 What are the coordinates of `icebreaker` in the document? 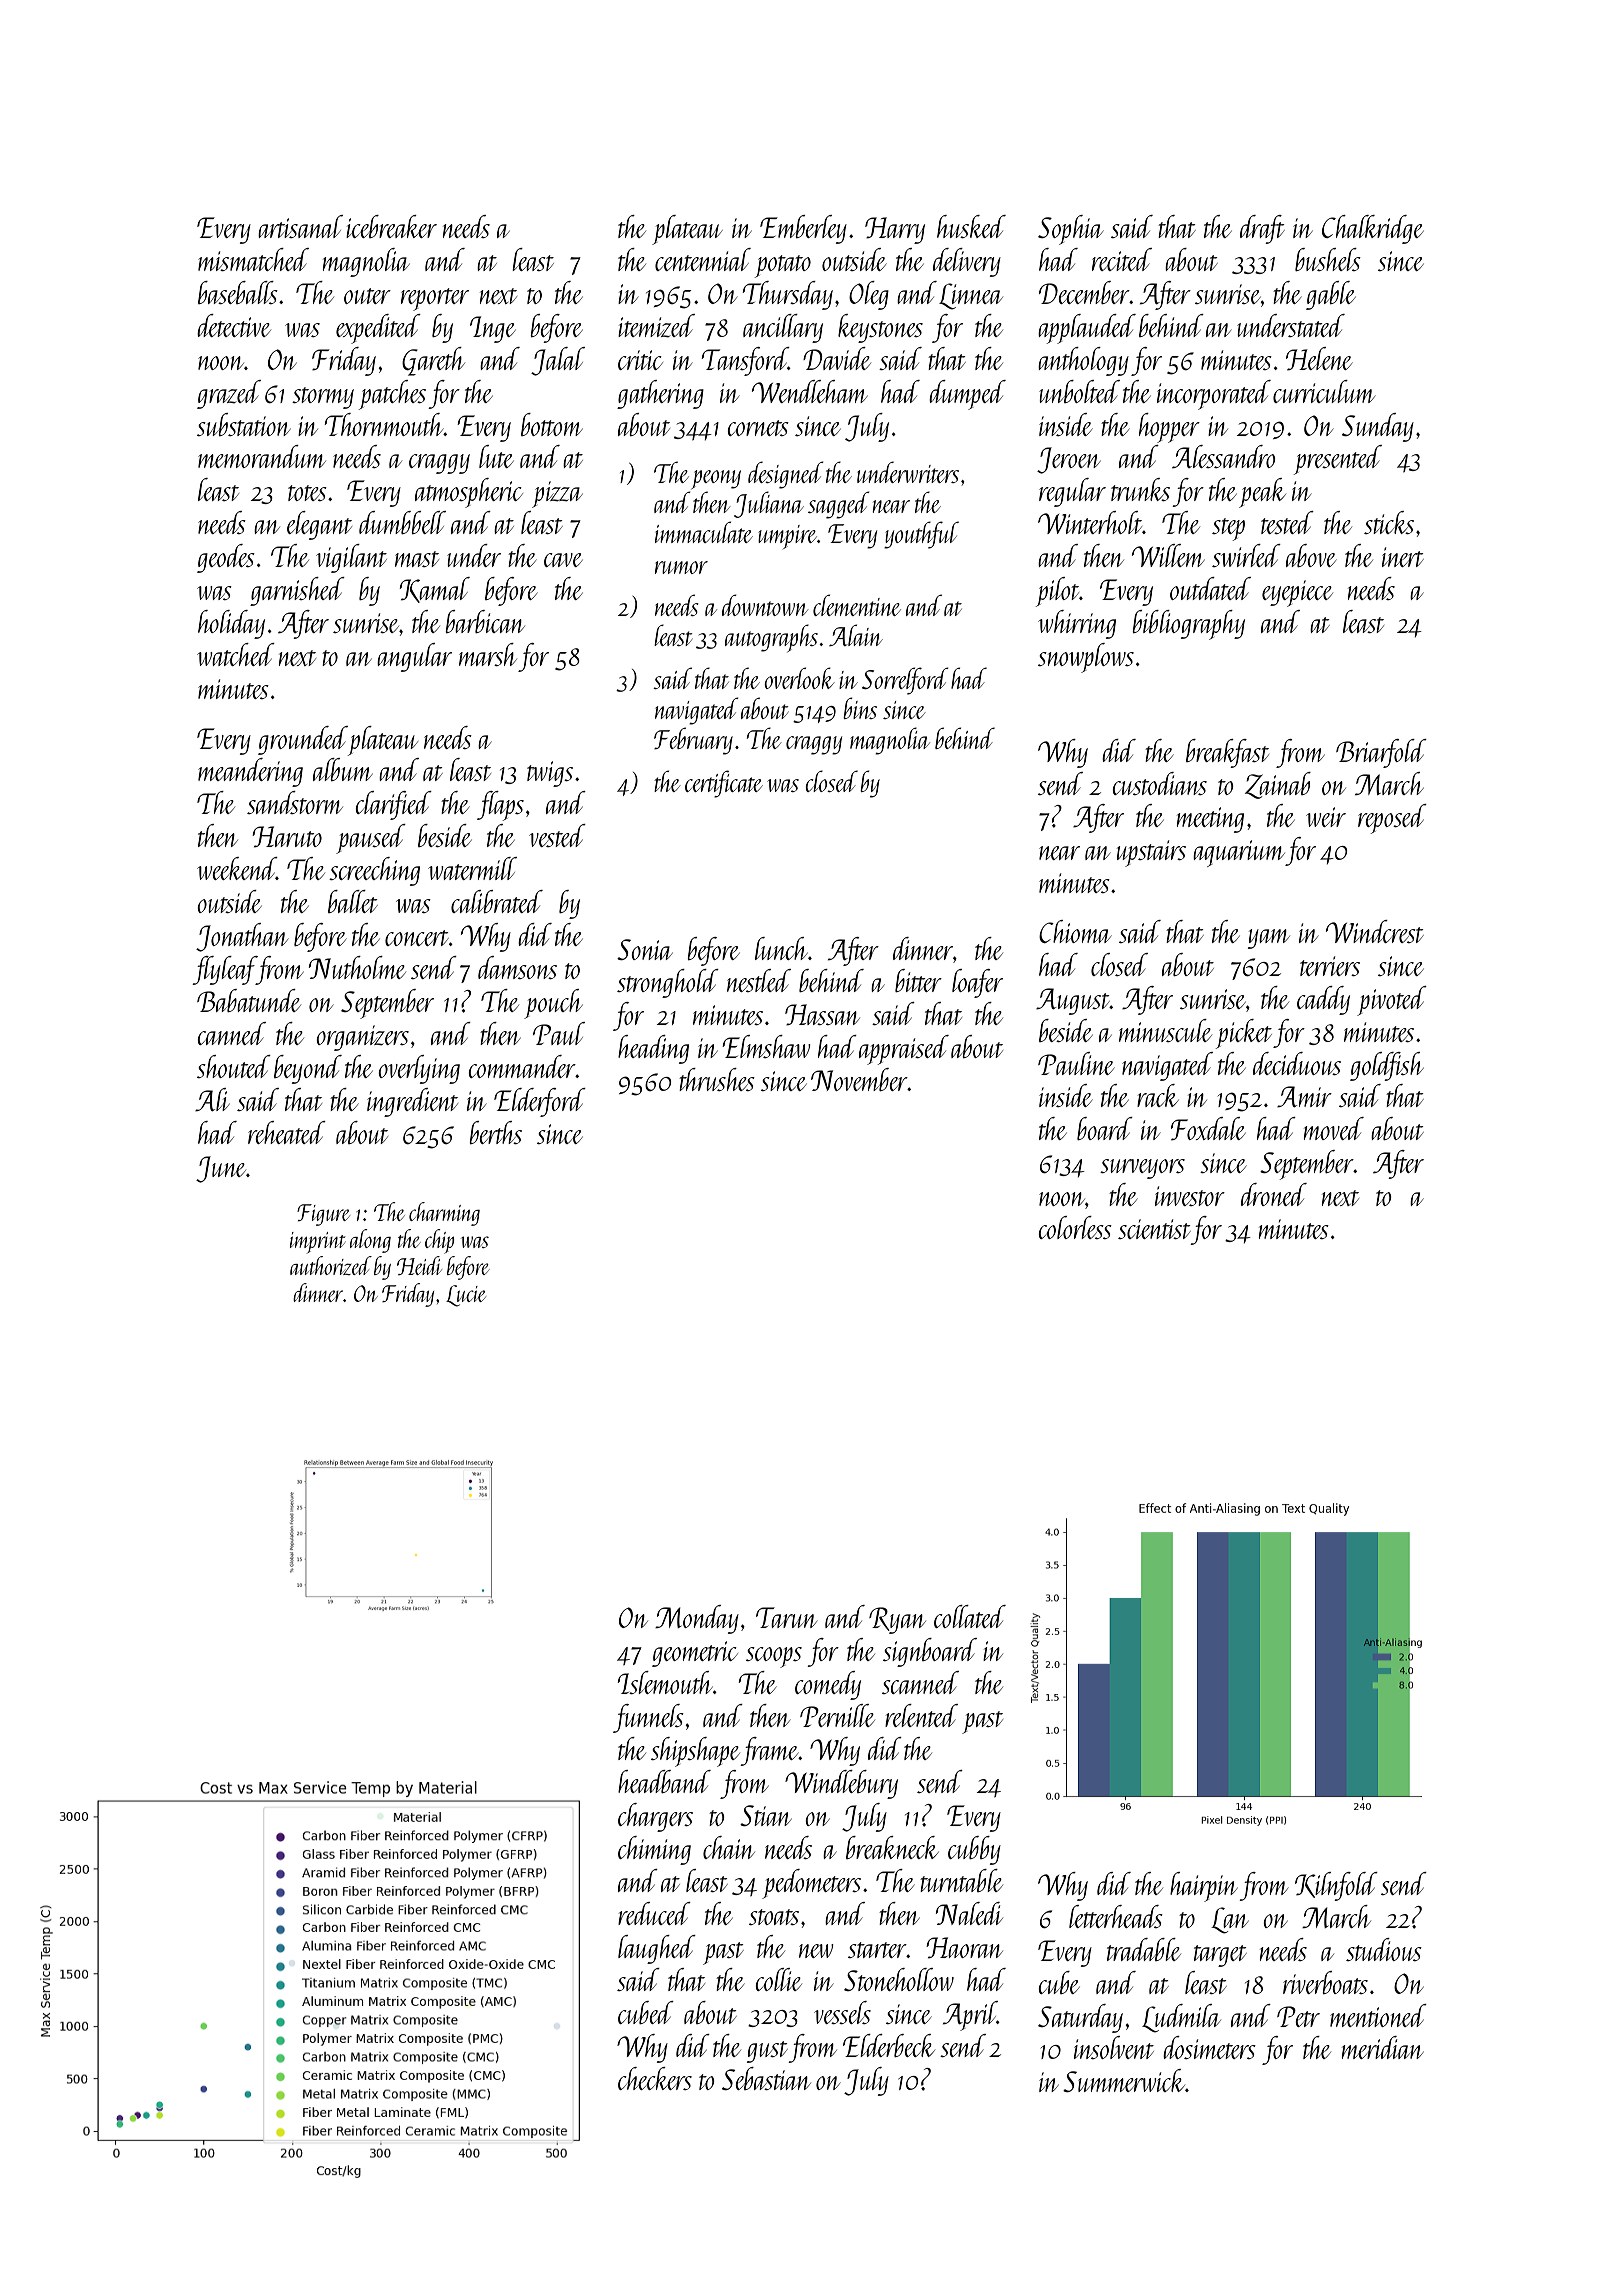 It's located at (391, 226).
